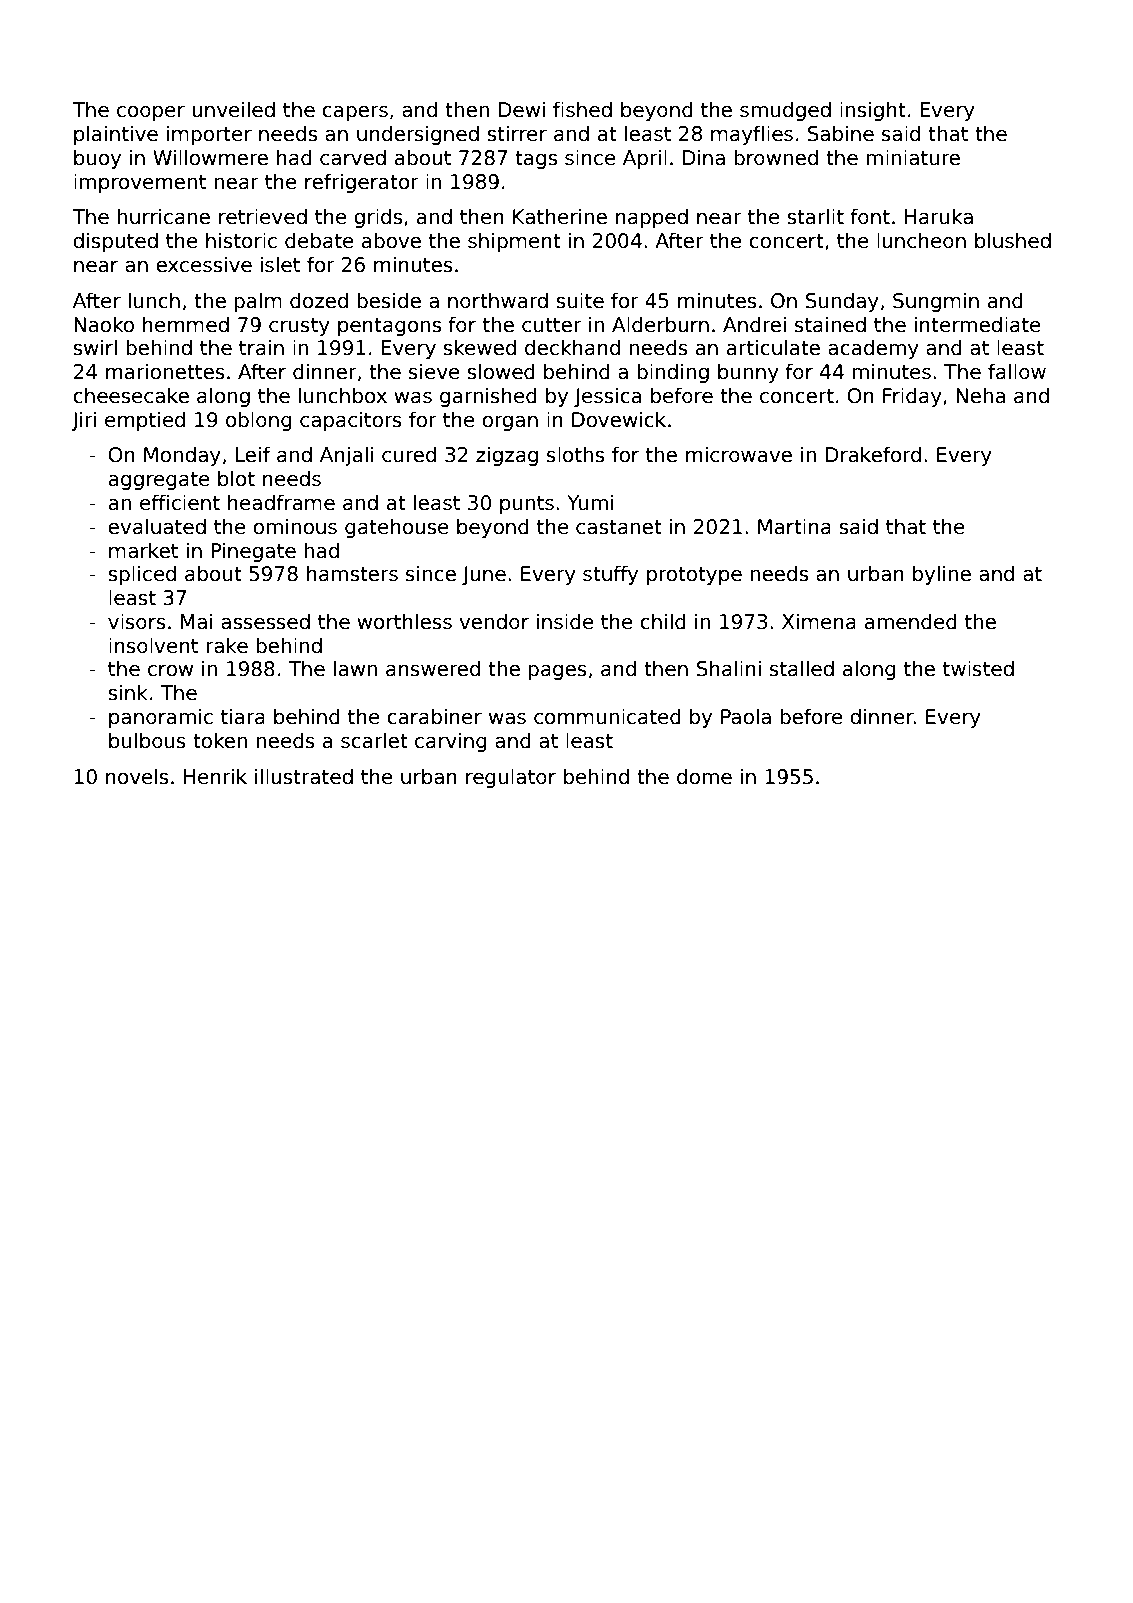 The image size is (1133, 1603). What do you see at coordinates (536, 160) in the screenshot?
I see `tags` at bounding box center [536, 160].
